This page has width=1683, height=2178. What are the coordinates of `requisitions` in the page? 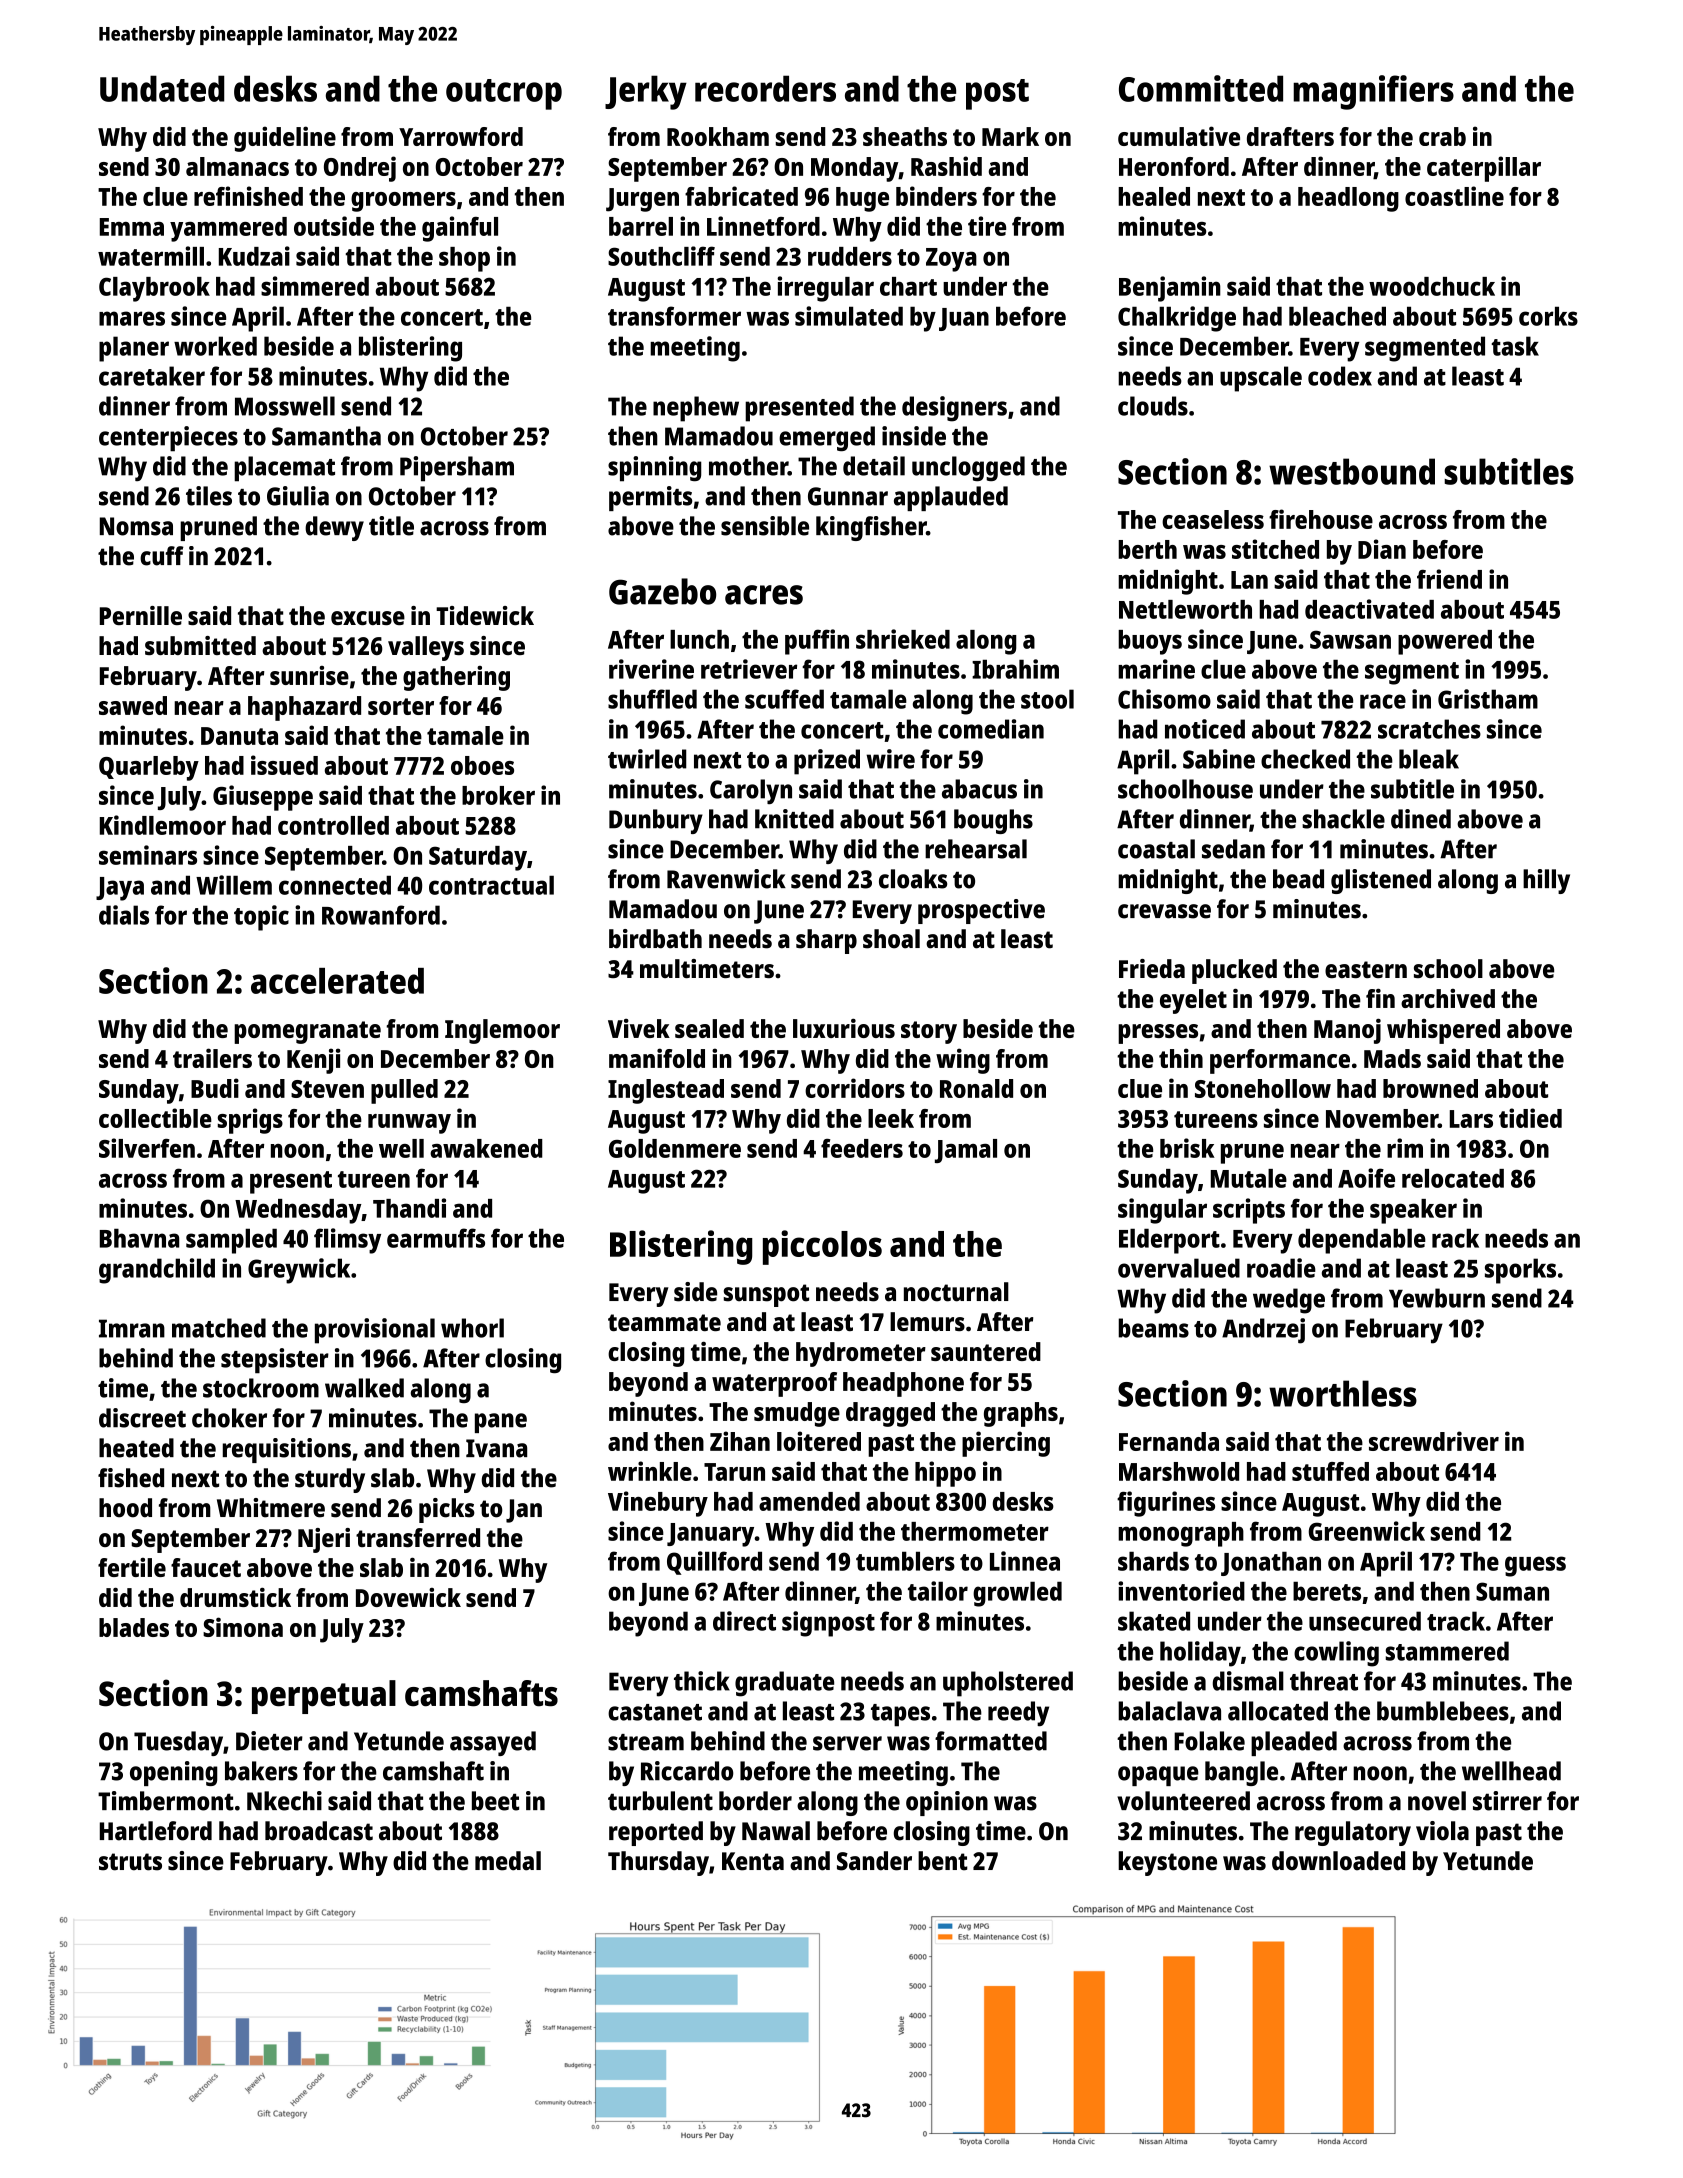 It's located at (287, 1450).
